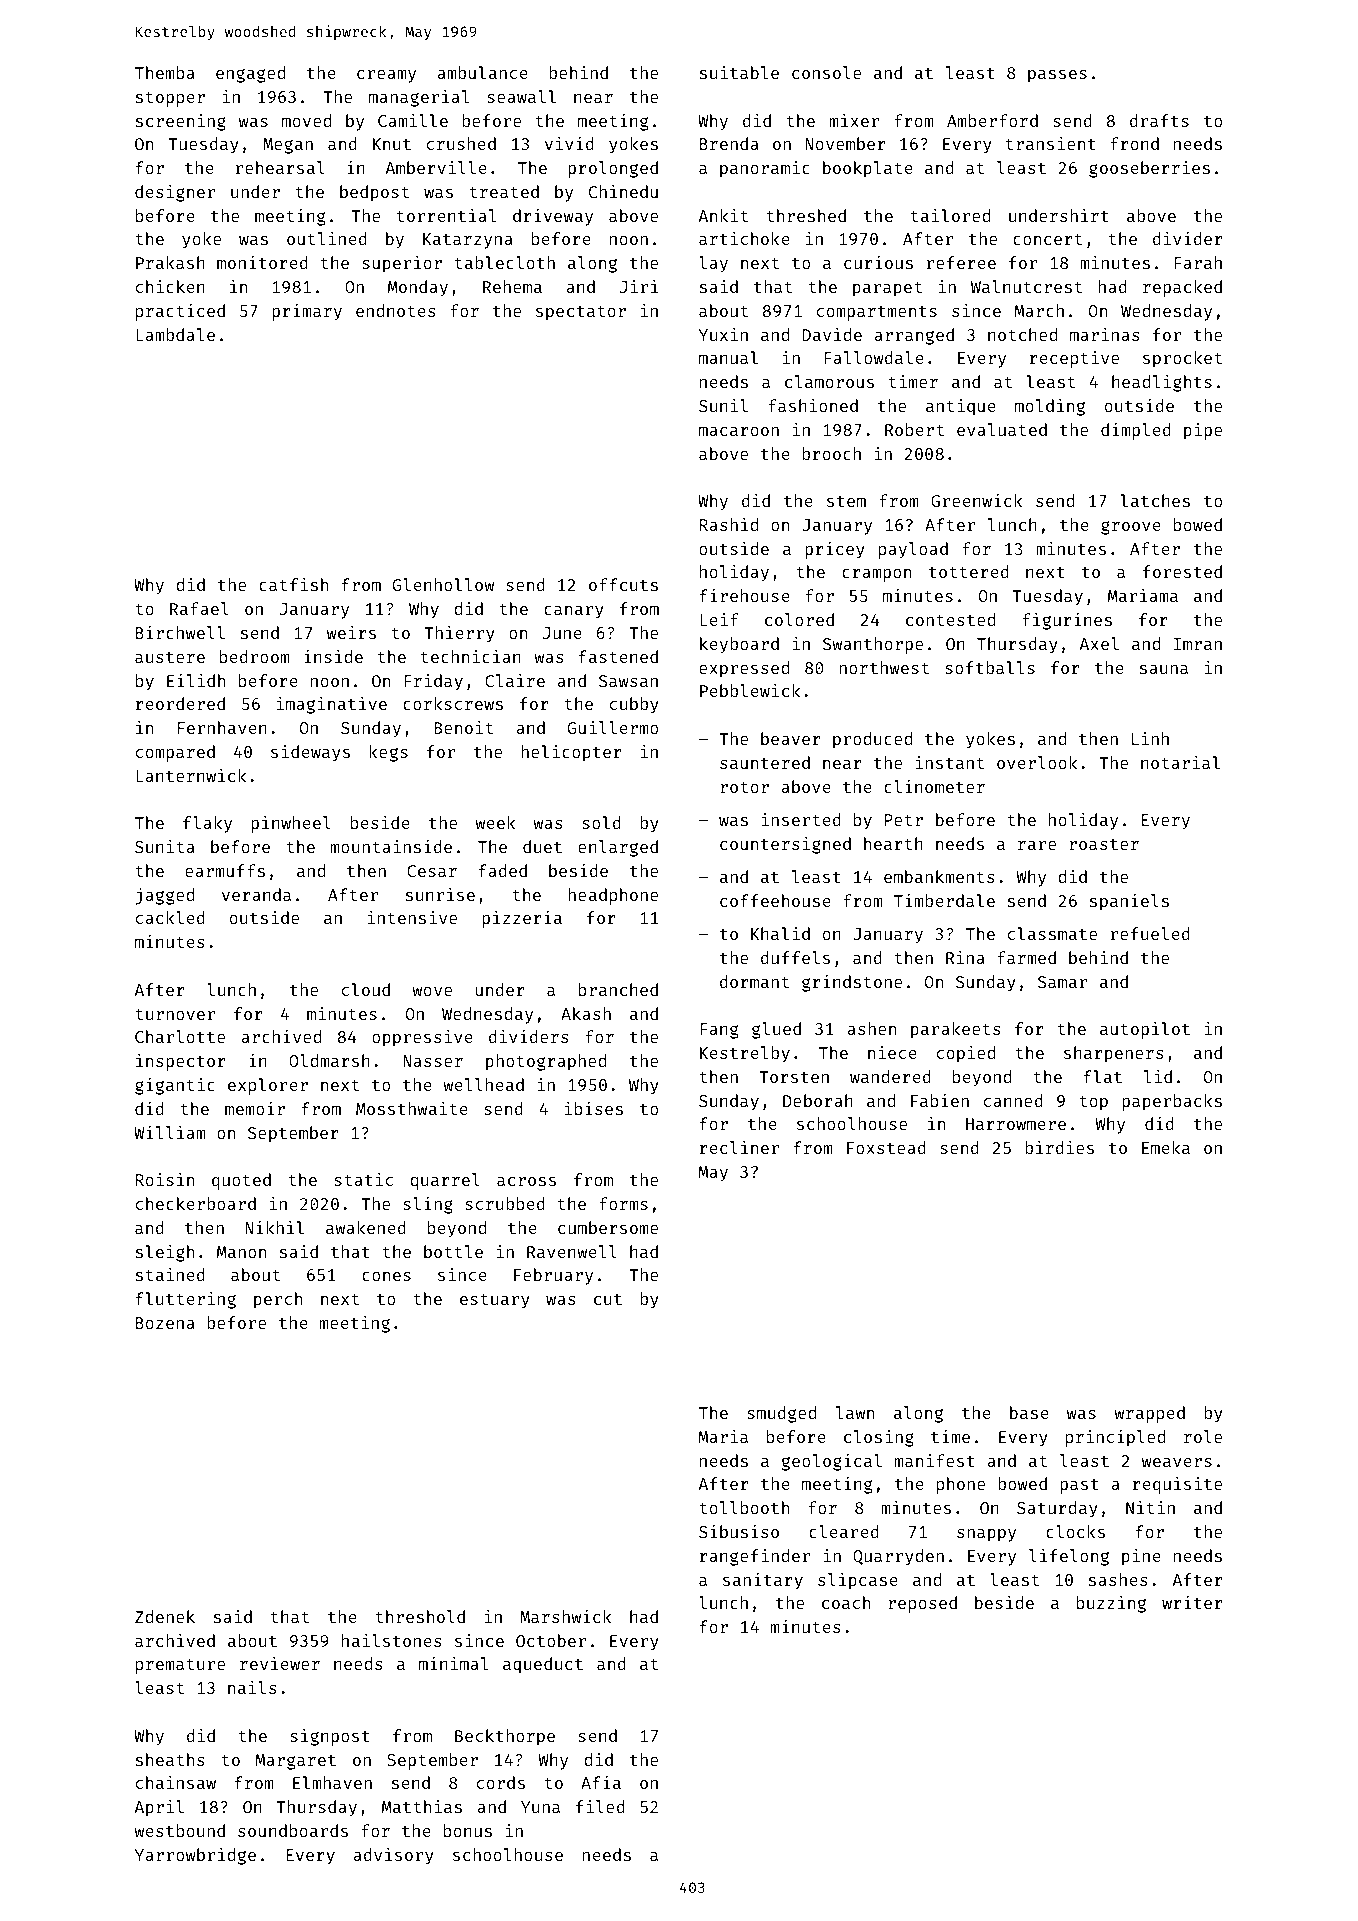 Image resolution: width=1358 pixels, height=1921 pixels. I want to click on passes, so click(1057, 76).
